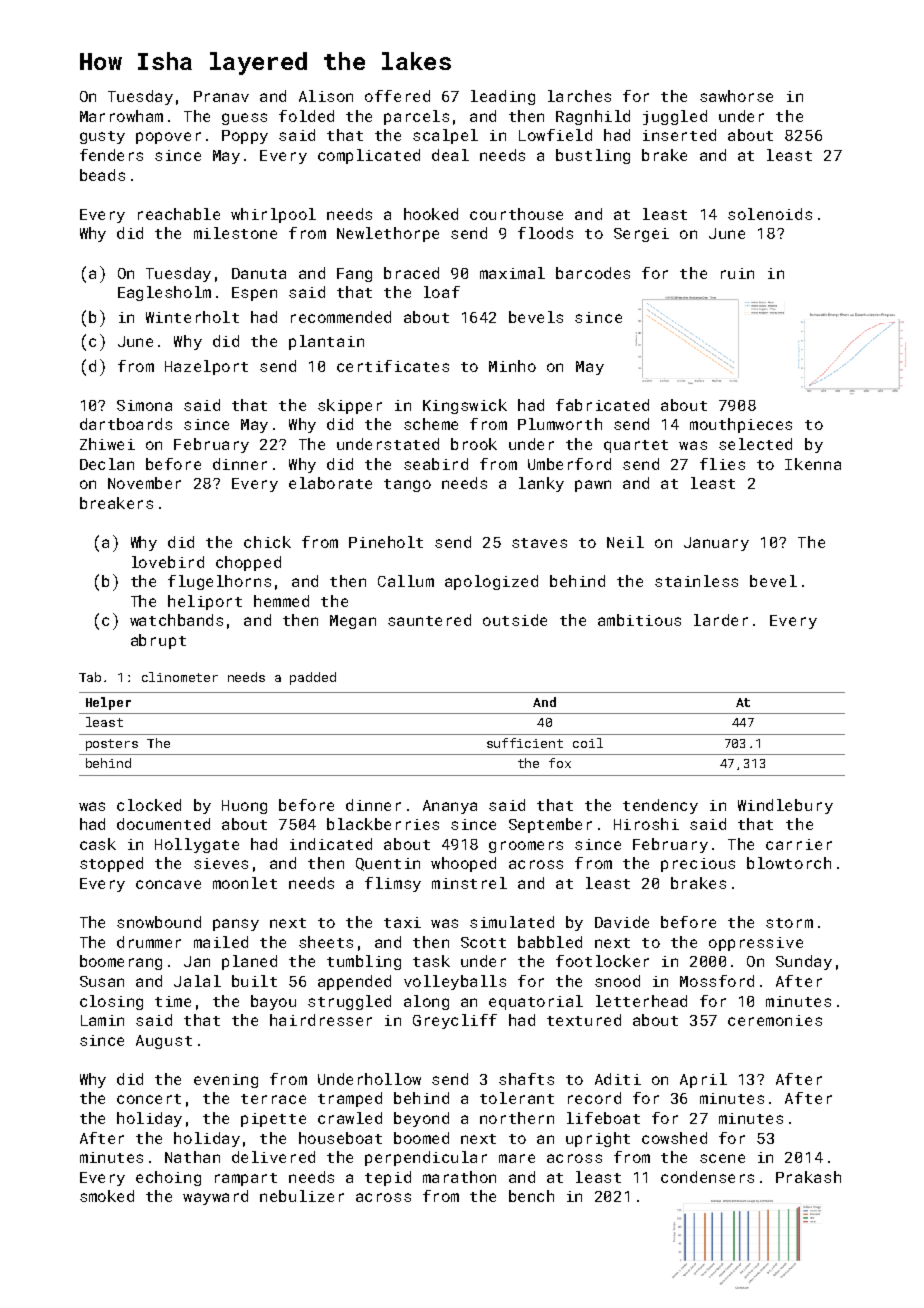 This screenshot has height=1308, width=924. Describe the element at coordinates (245, 137) in the screenshot. I see `Poppy` at that location.
